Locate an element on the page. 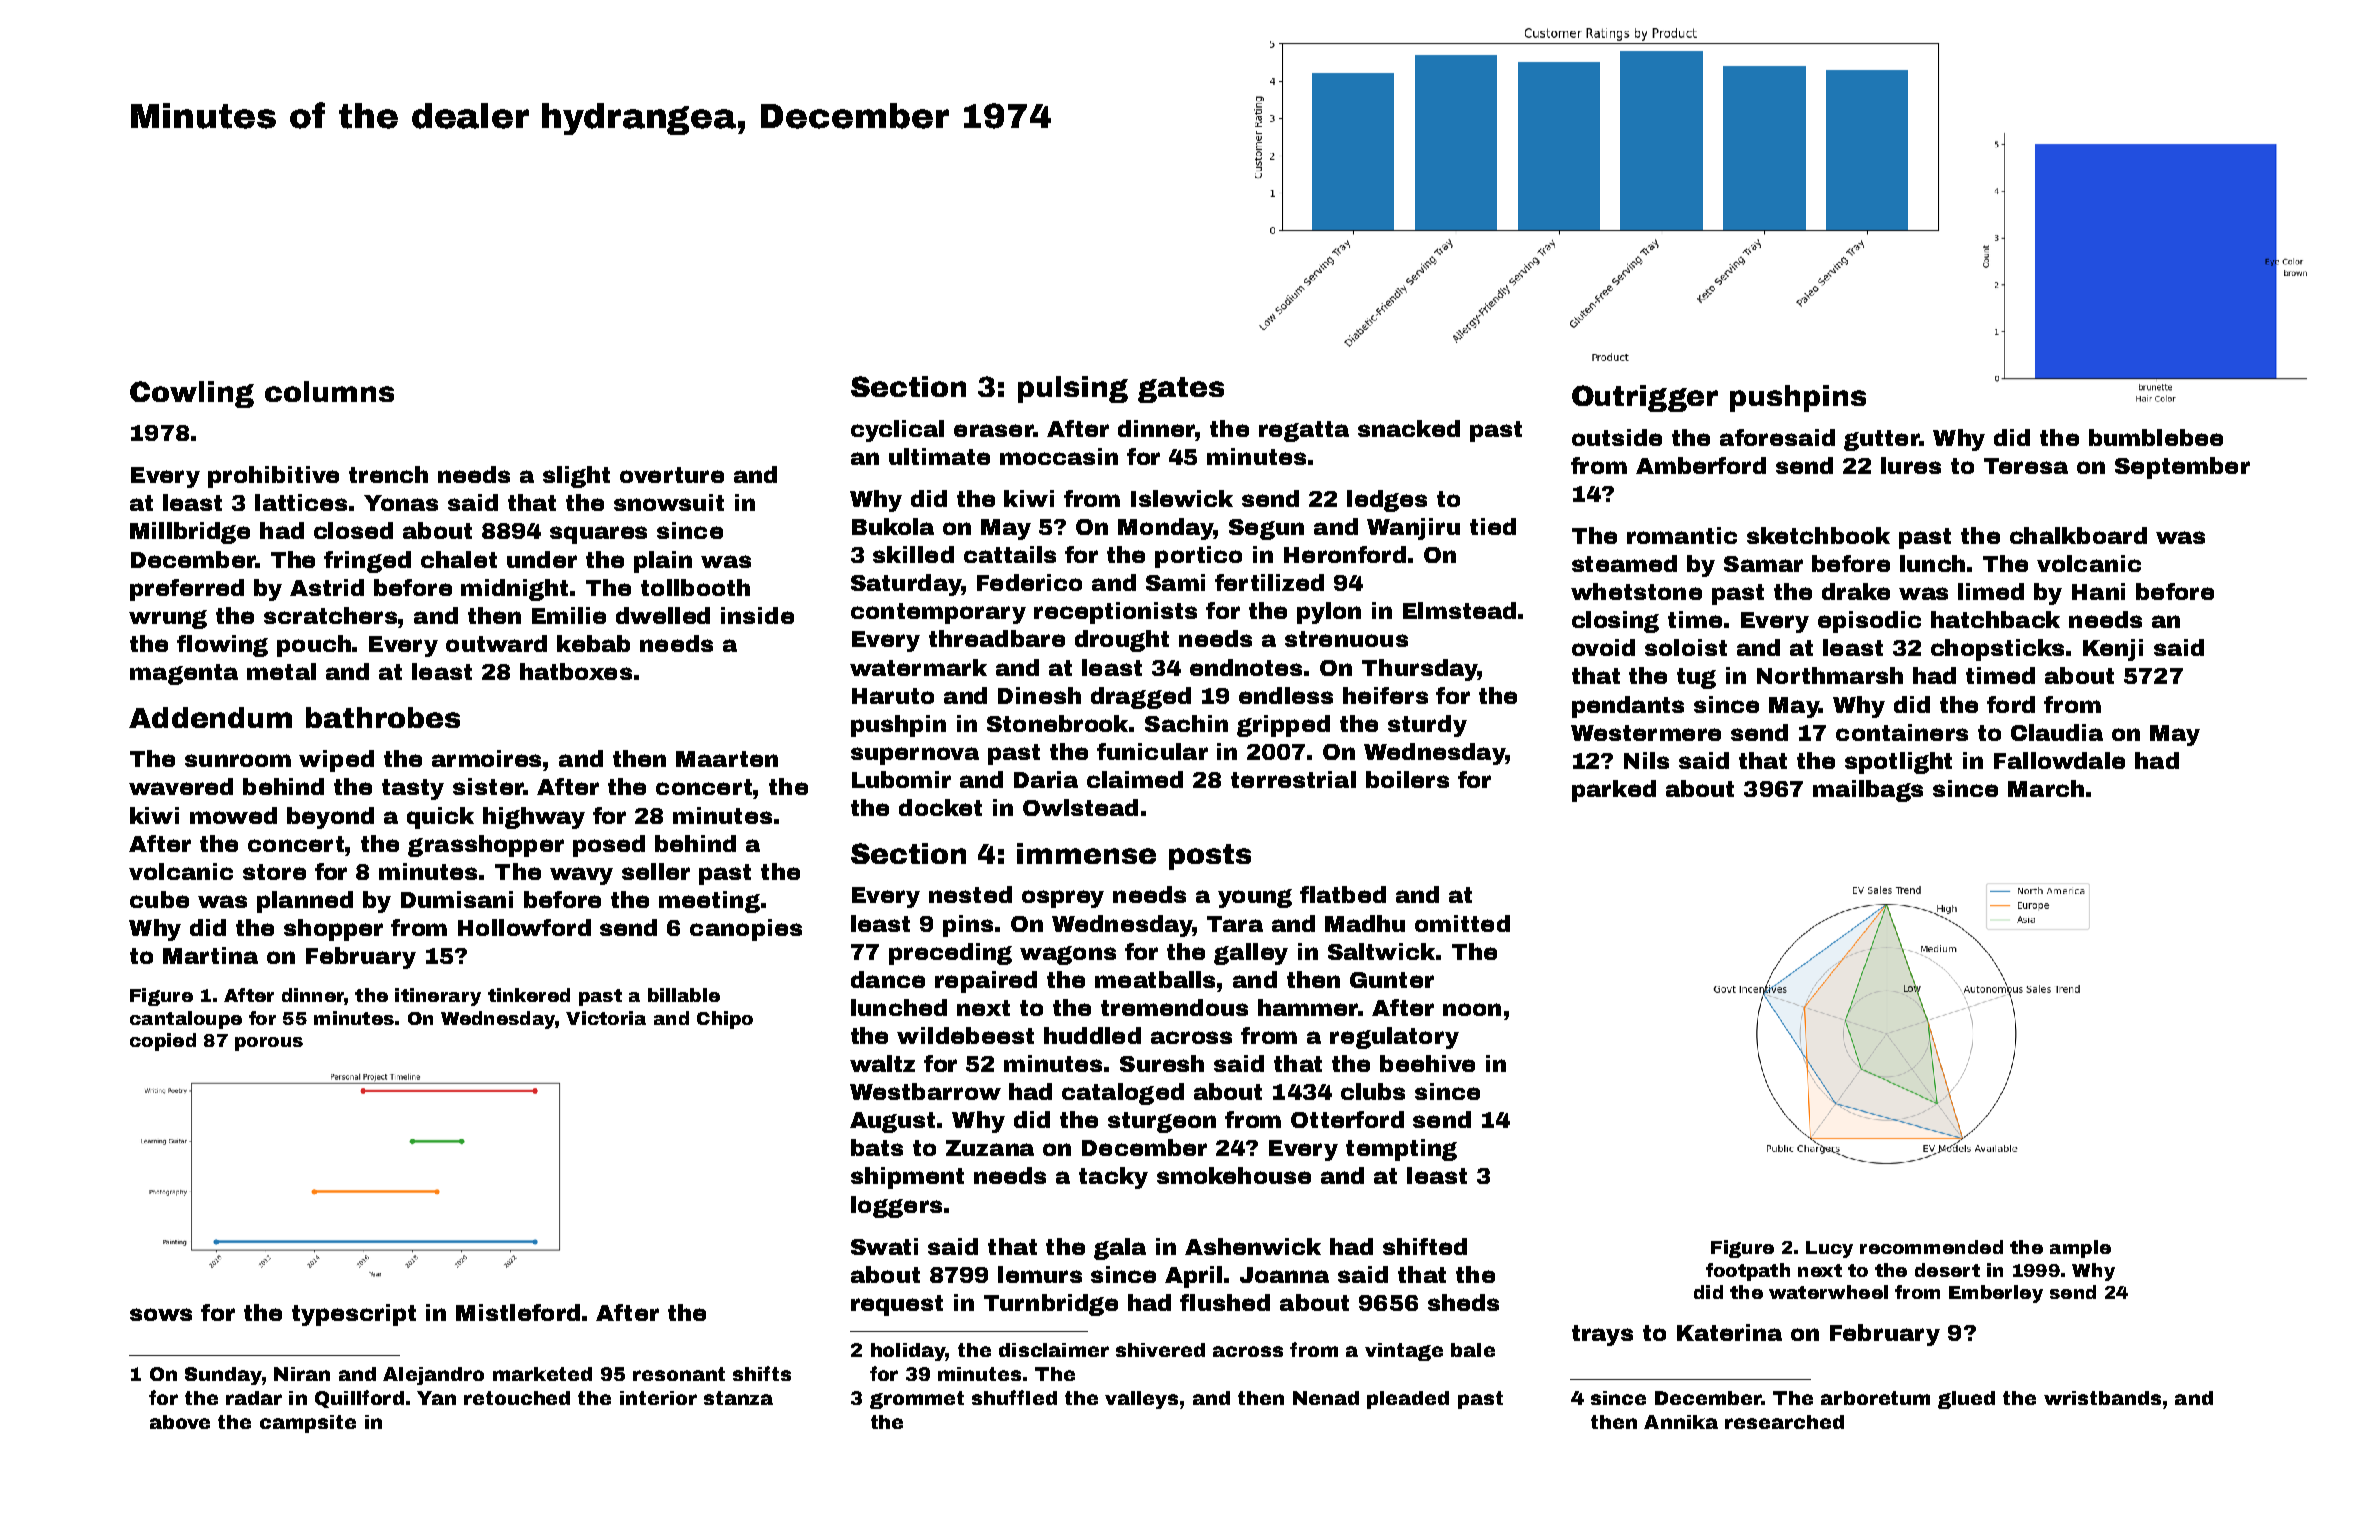 The image size is (2380, 1540). Hani is located at coordinates (2098, 591).
